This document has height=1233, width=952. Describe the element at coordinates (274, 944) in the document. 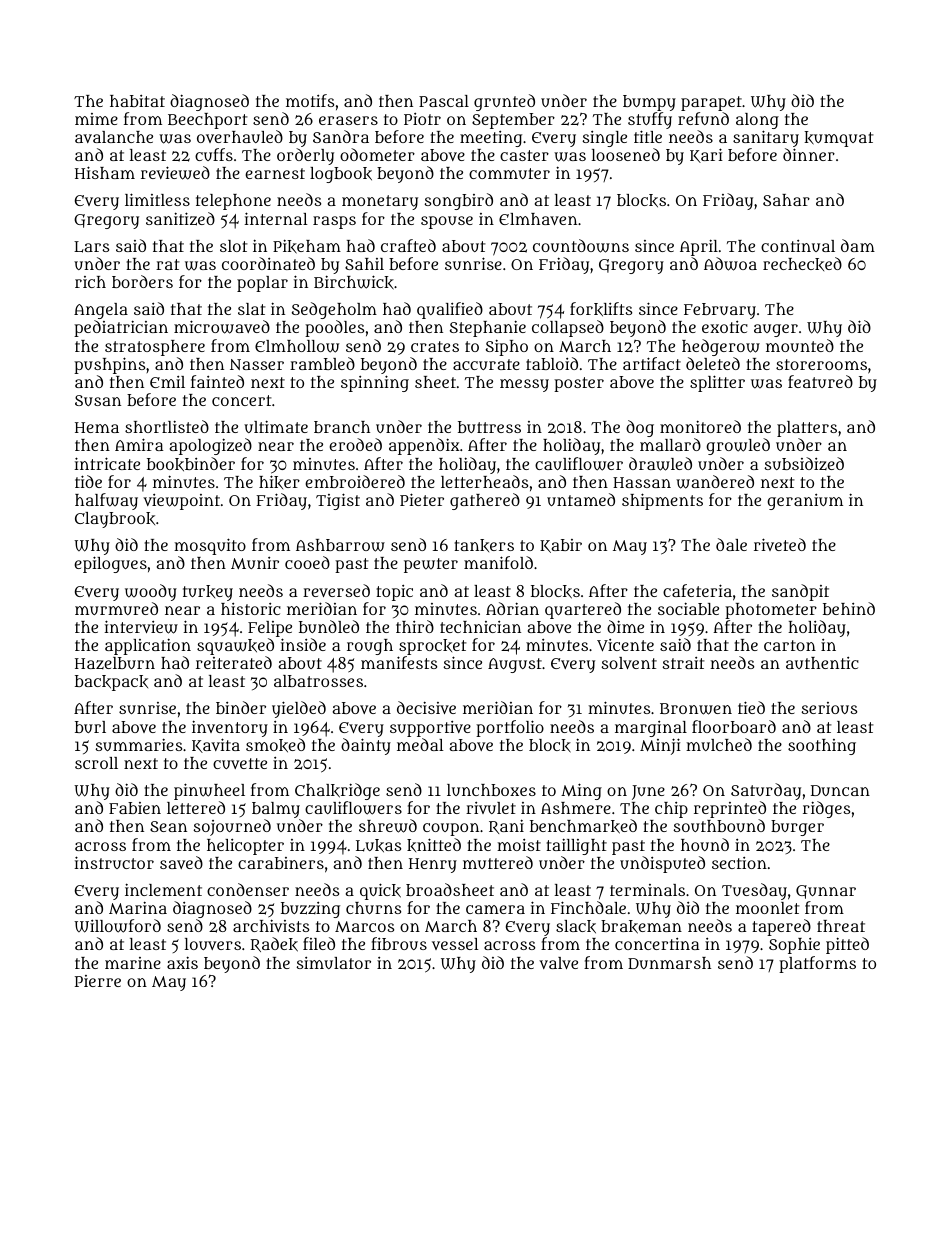

I see `Radek` at that location.
